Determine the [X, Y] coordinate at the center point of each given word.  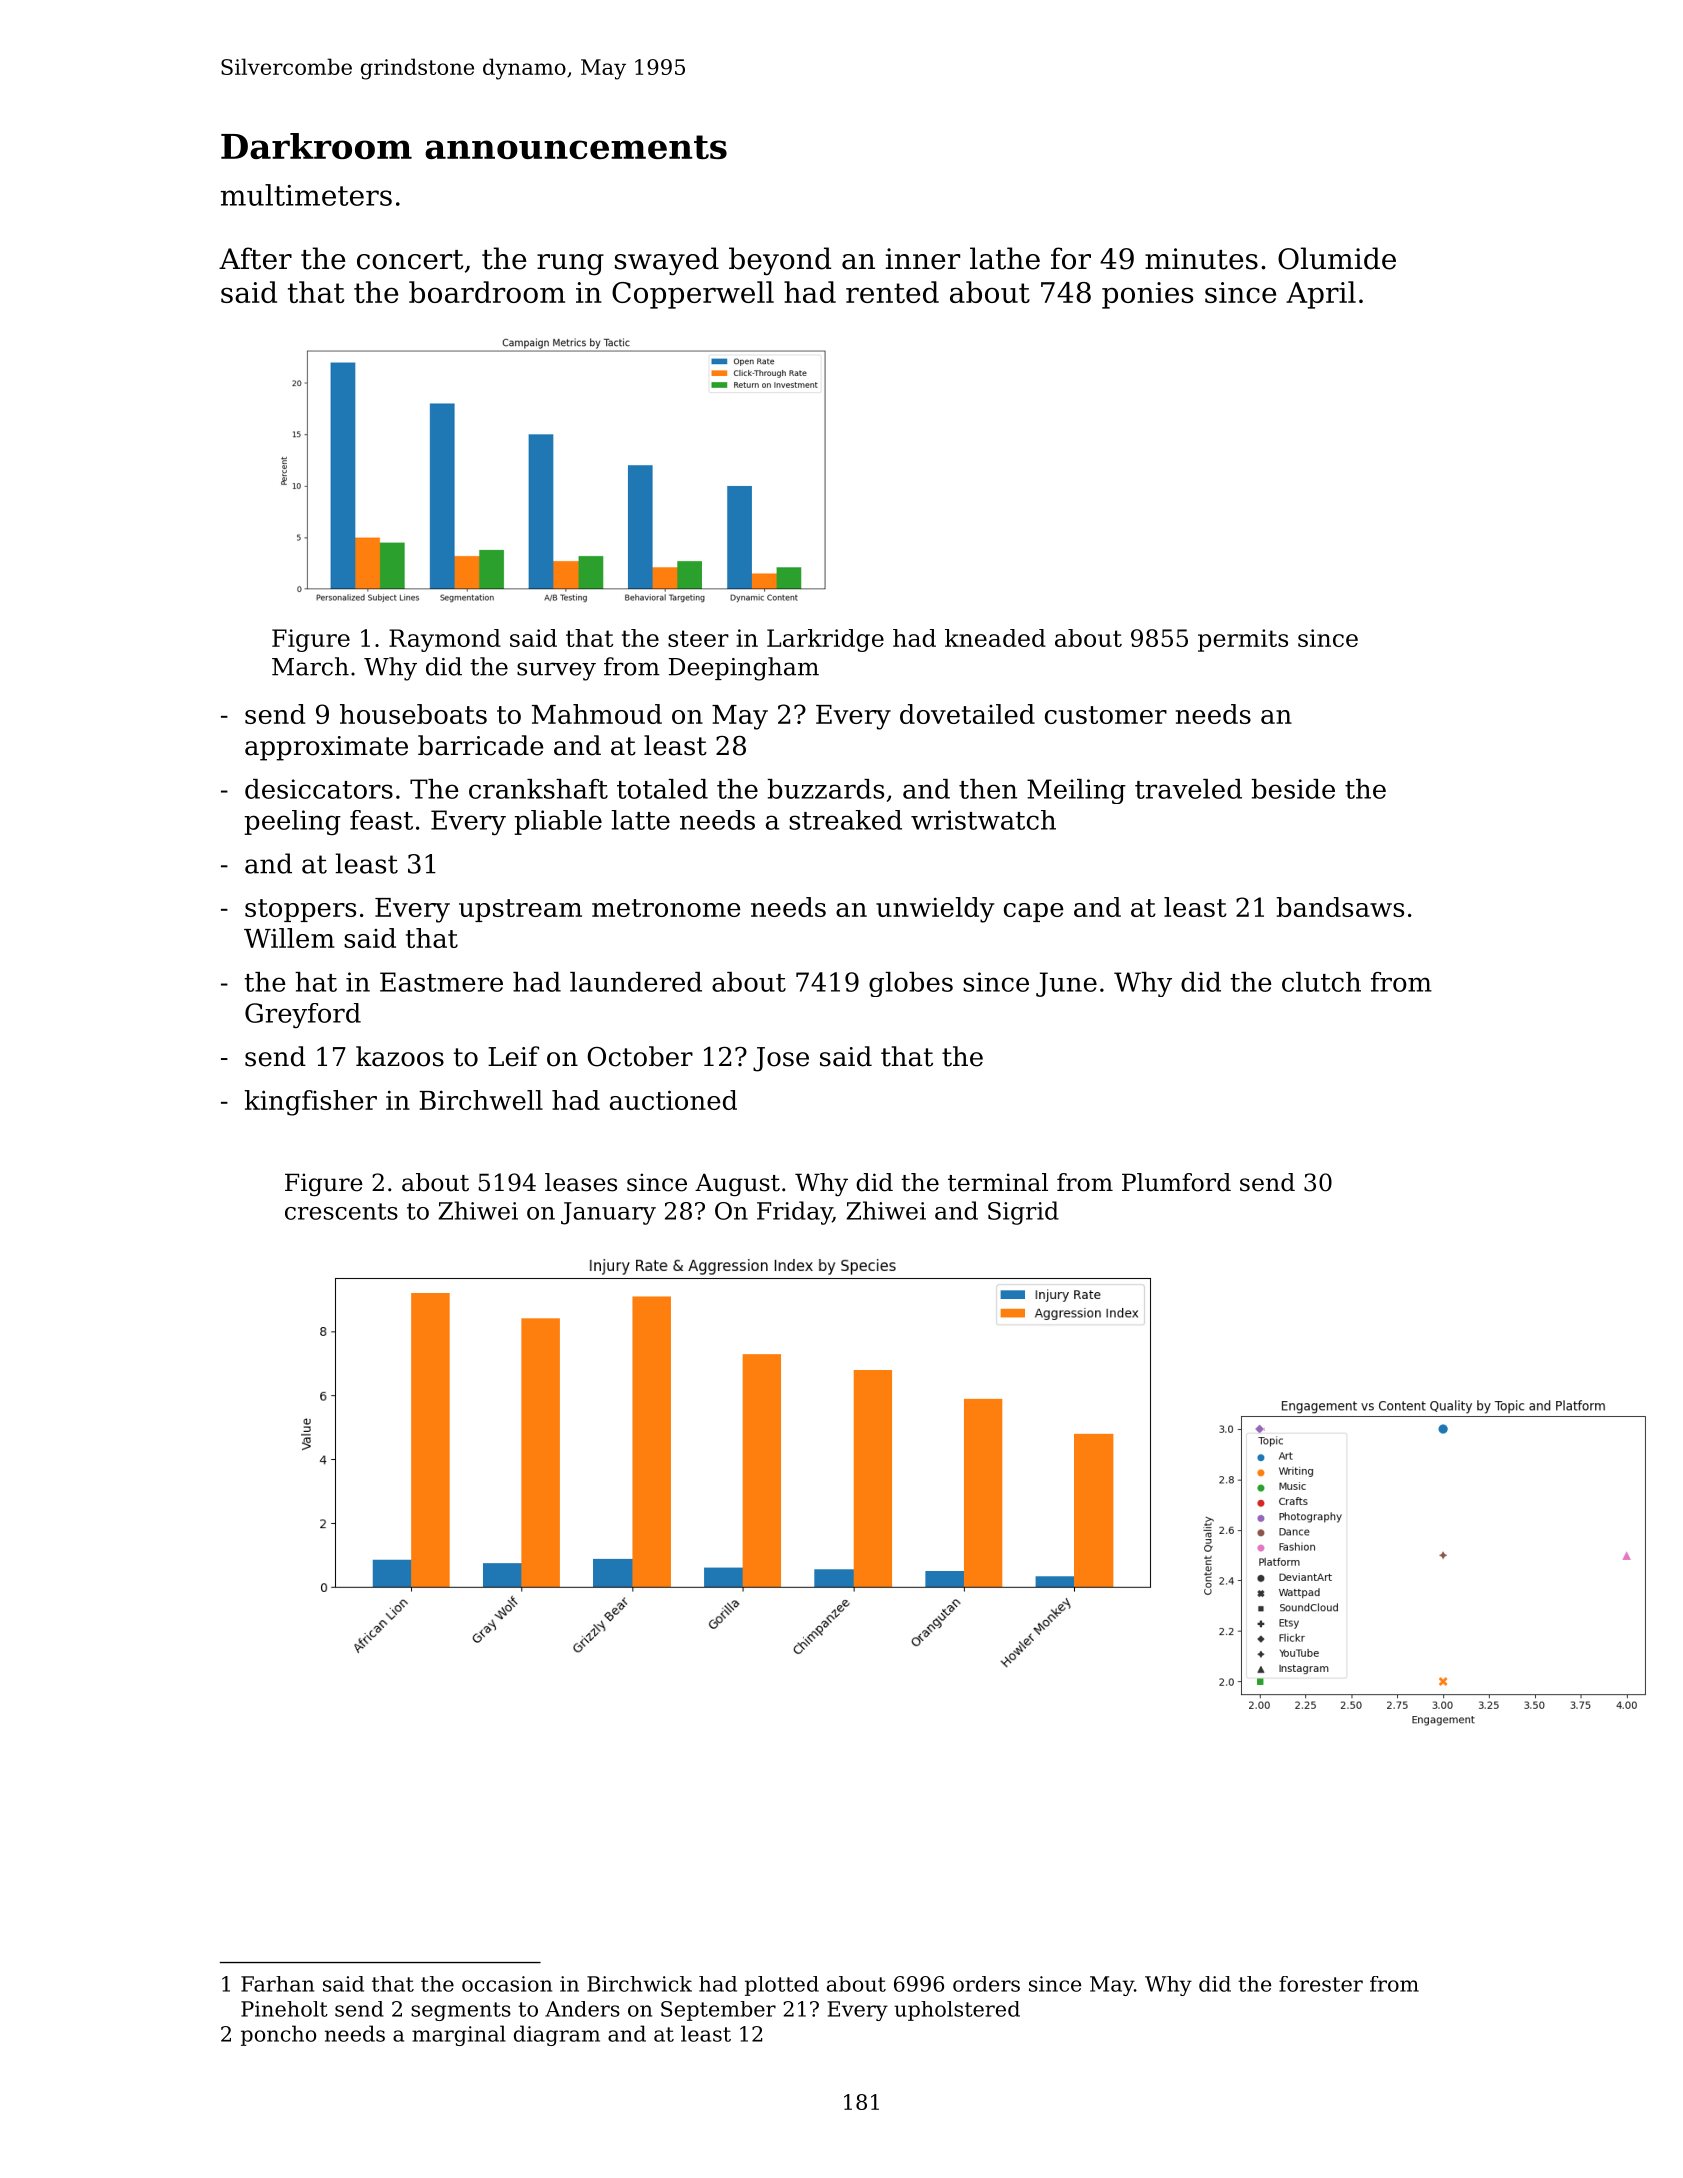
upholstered [957, 2011]
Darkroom [316, 146]
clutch [1321, 982]
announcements [576, 147]
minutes [1201, 259]
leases [581, 1182]
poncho [278, 2035]
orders [986, 1984]
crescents [341, 1211]
